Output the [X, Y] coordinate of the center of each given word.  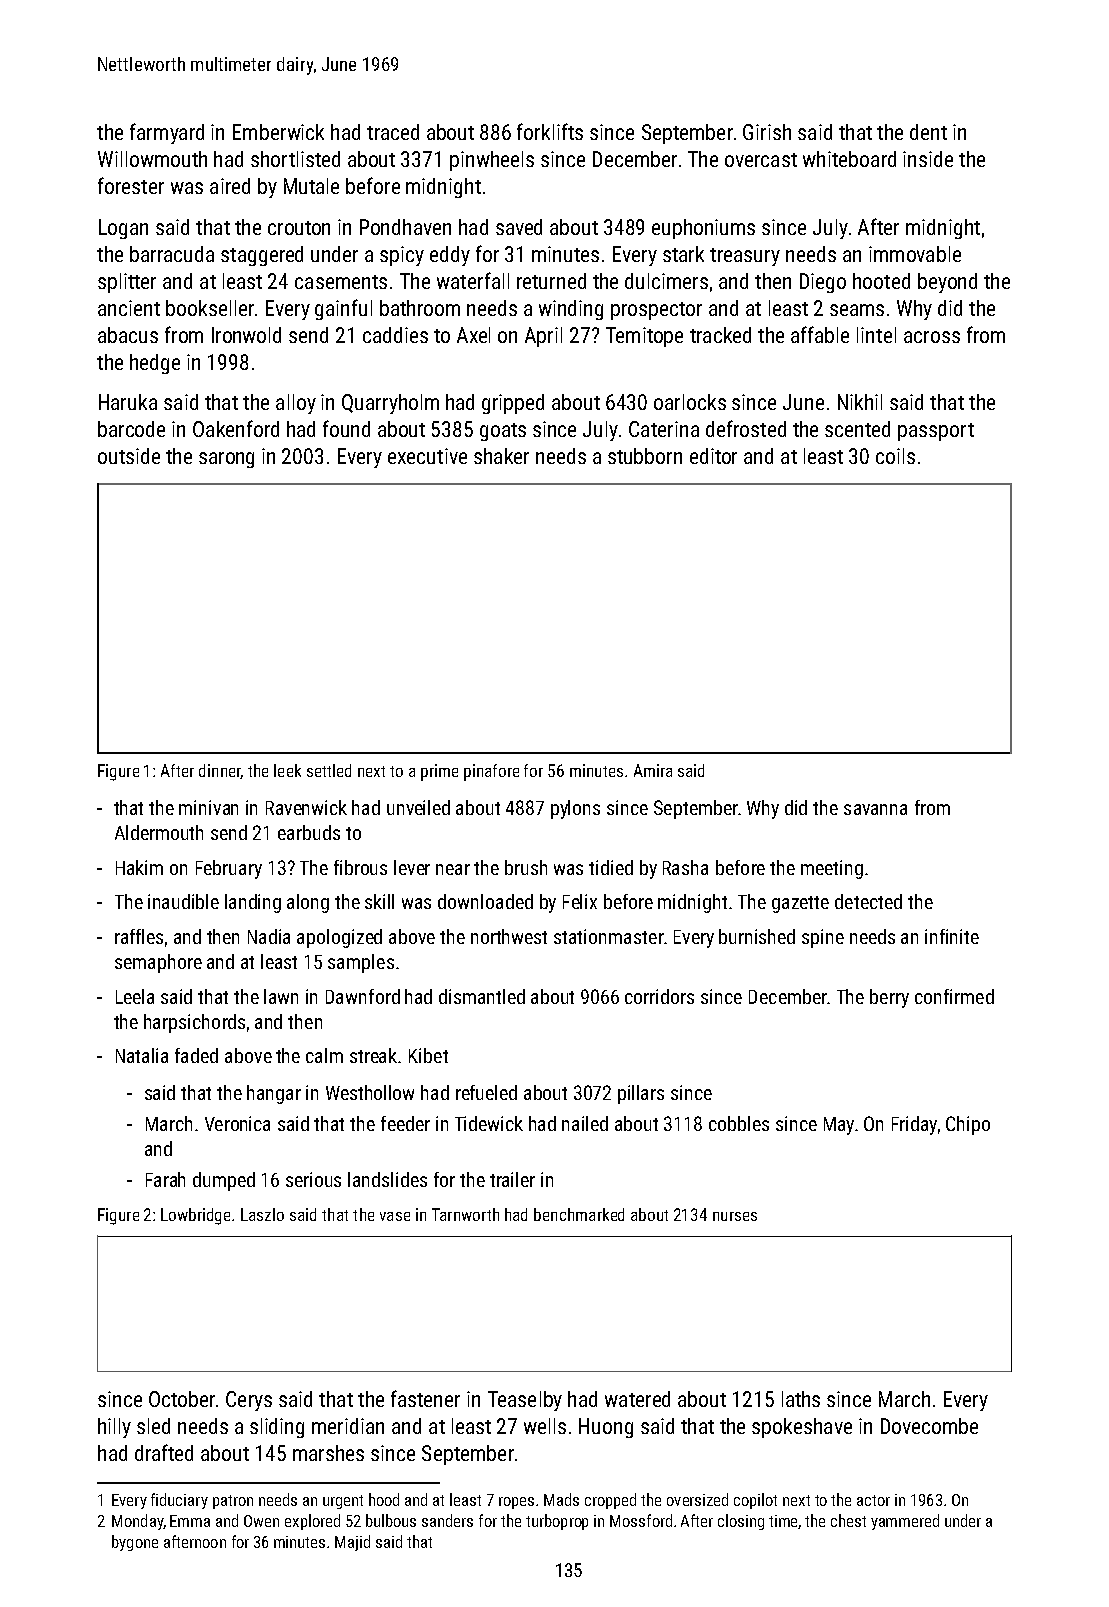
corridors [659, 996]
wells [545, 1426]
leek [287, 770]
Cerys [249, 1401]
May [839, 1126]
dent [928, 132]
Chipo [968, 1125]
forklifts [550, 131]
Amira [653, 770]
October [182, 1399]
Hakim [139, 867]
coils [895, 456]
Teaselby [525, 1401]
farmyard [167, 133]
